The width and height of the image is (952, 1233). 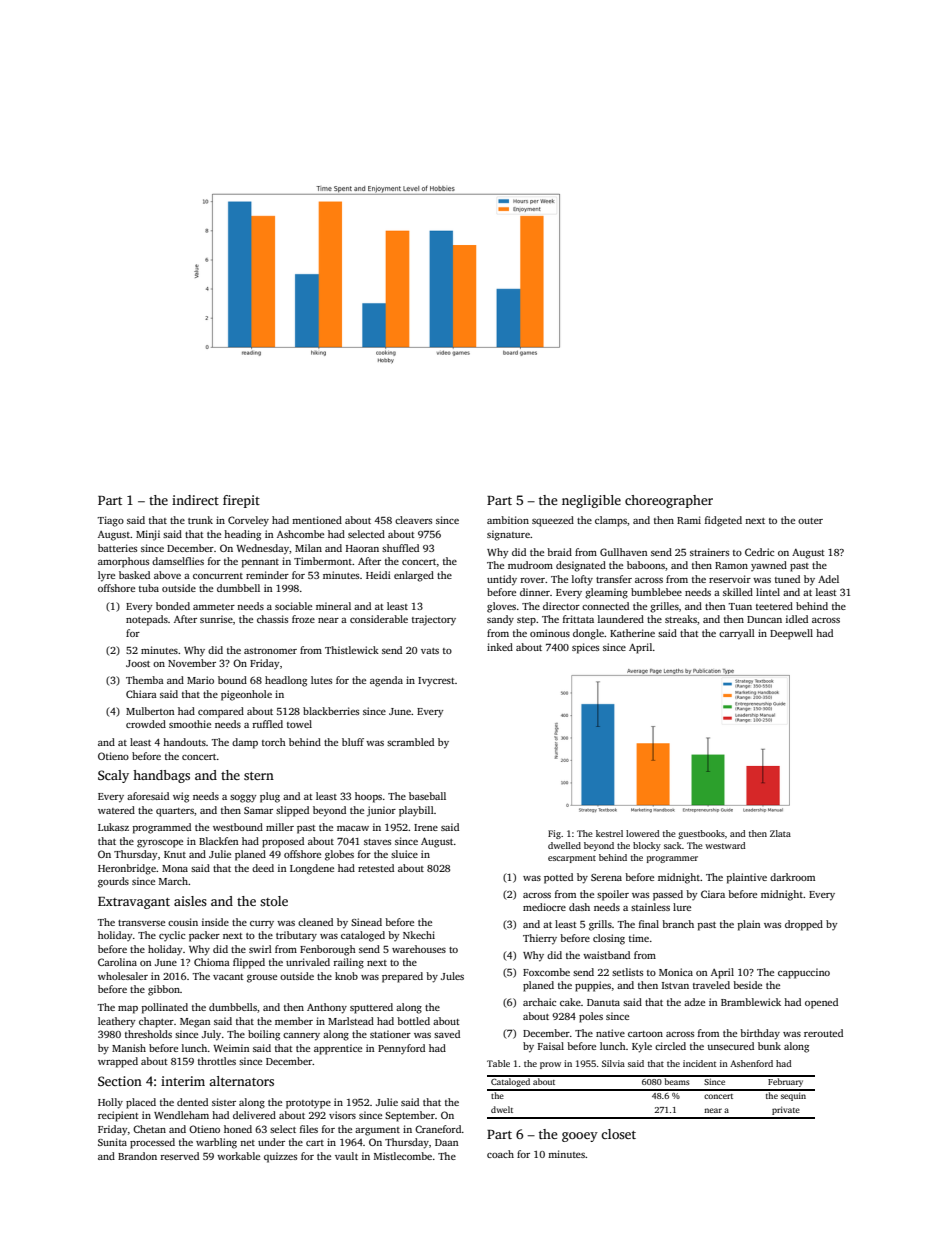 I want to click on spices, so click(x=585, y=648).
